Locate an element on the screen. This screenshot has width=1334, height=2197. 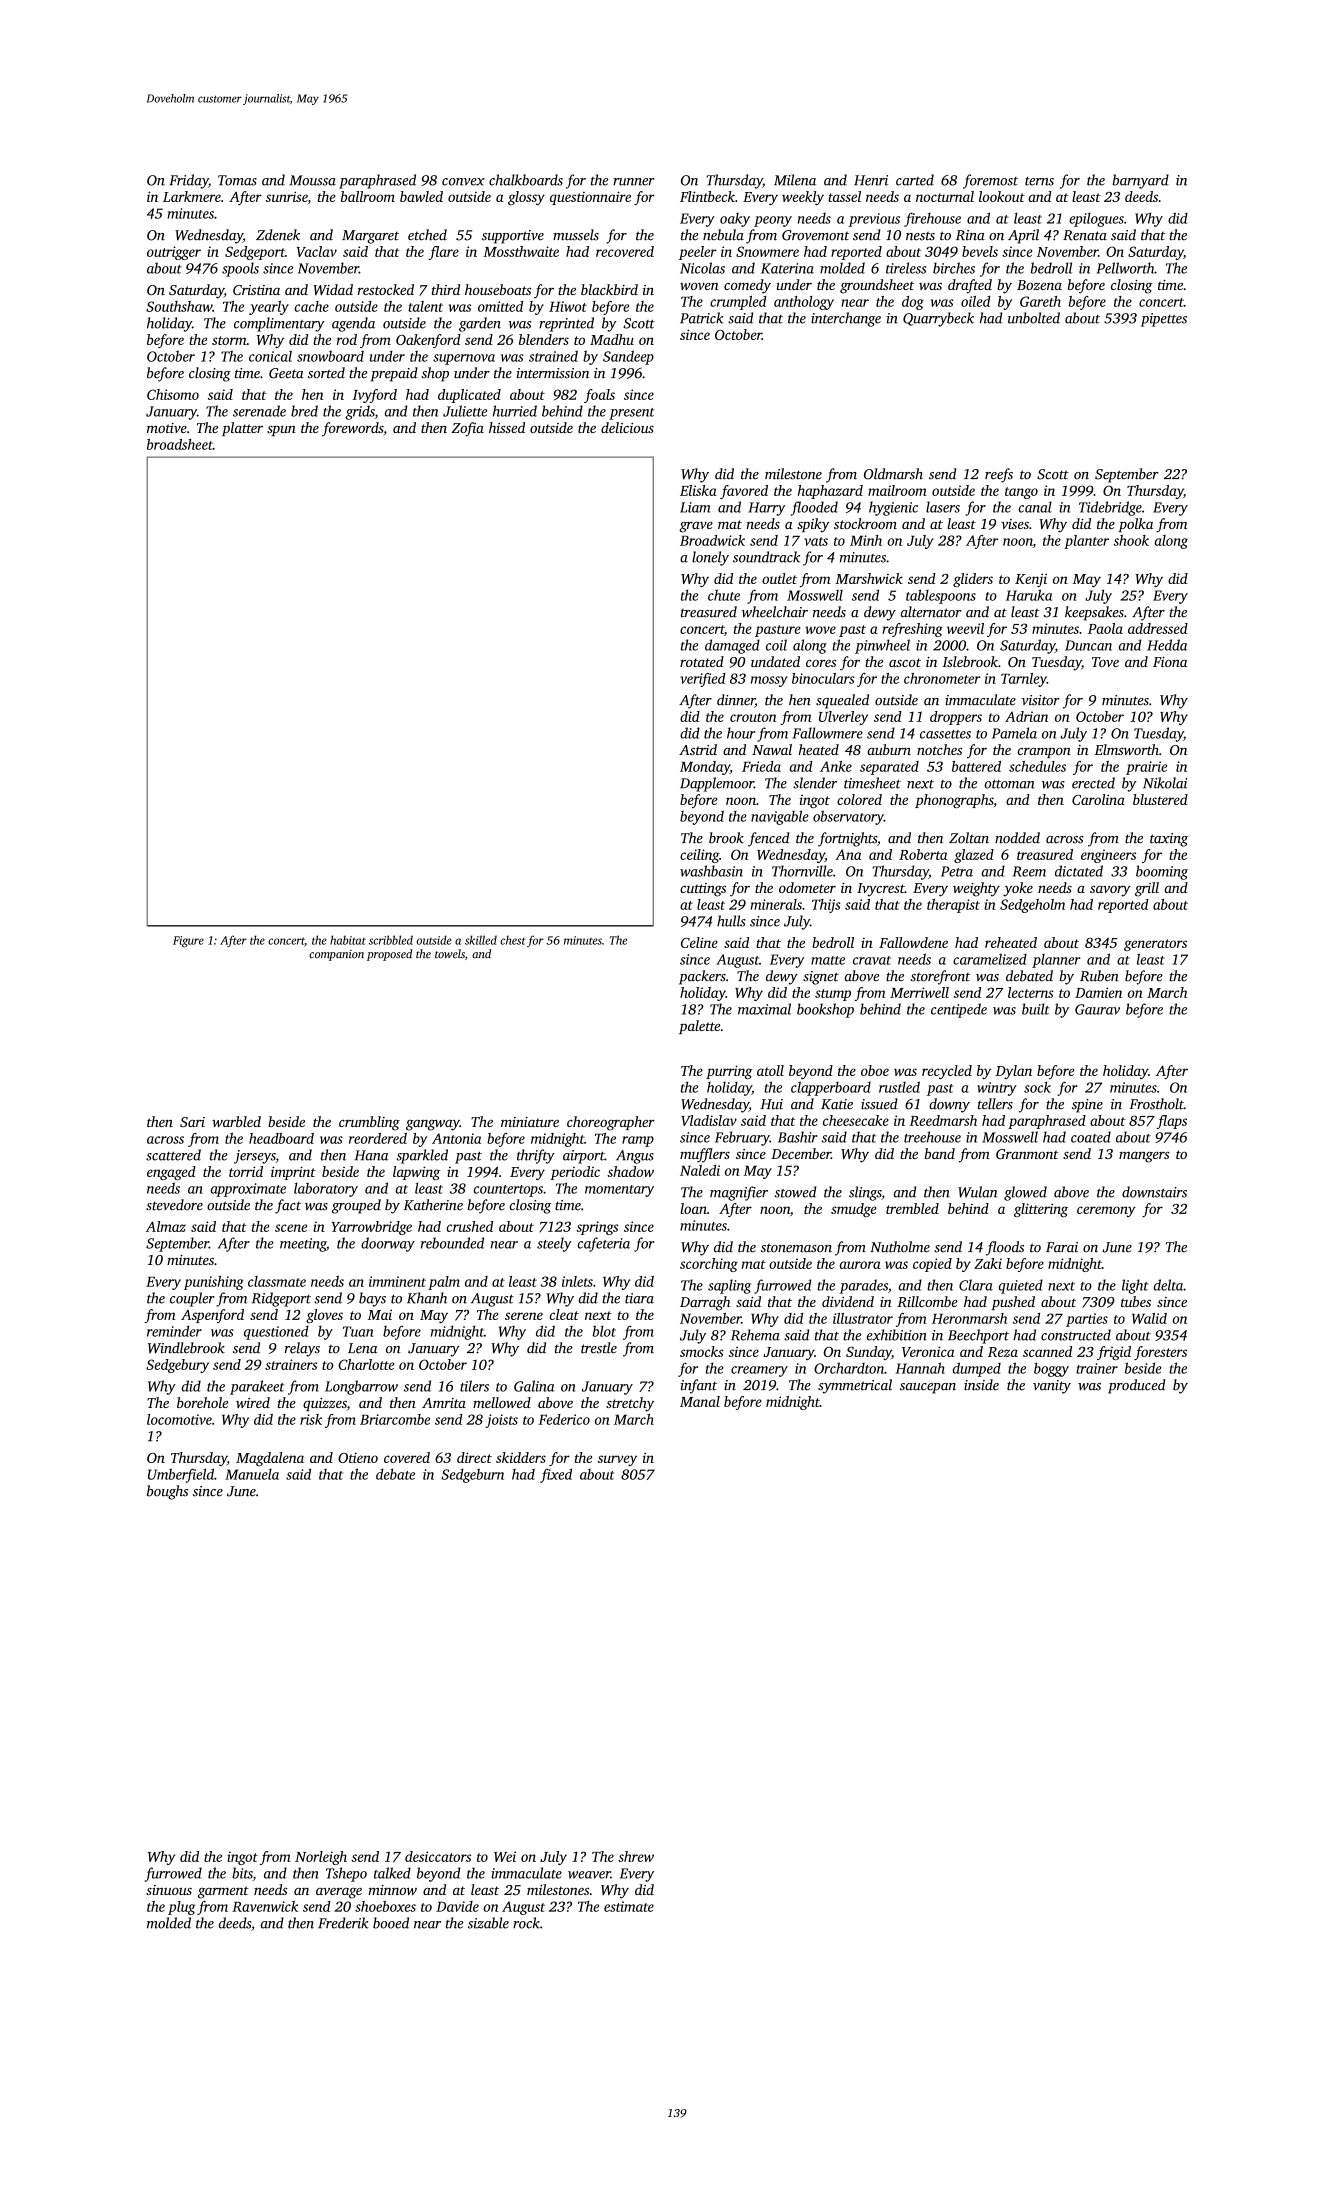
creamery is located at coordinates (759, 1371).
